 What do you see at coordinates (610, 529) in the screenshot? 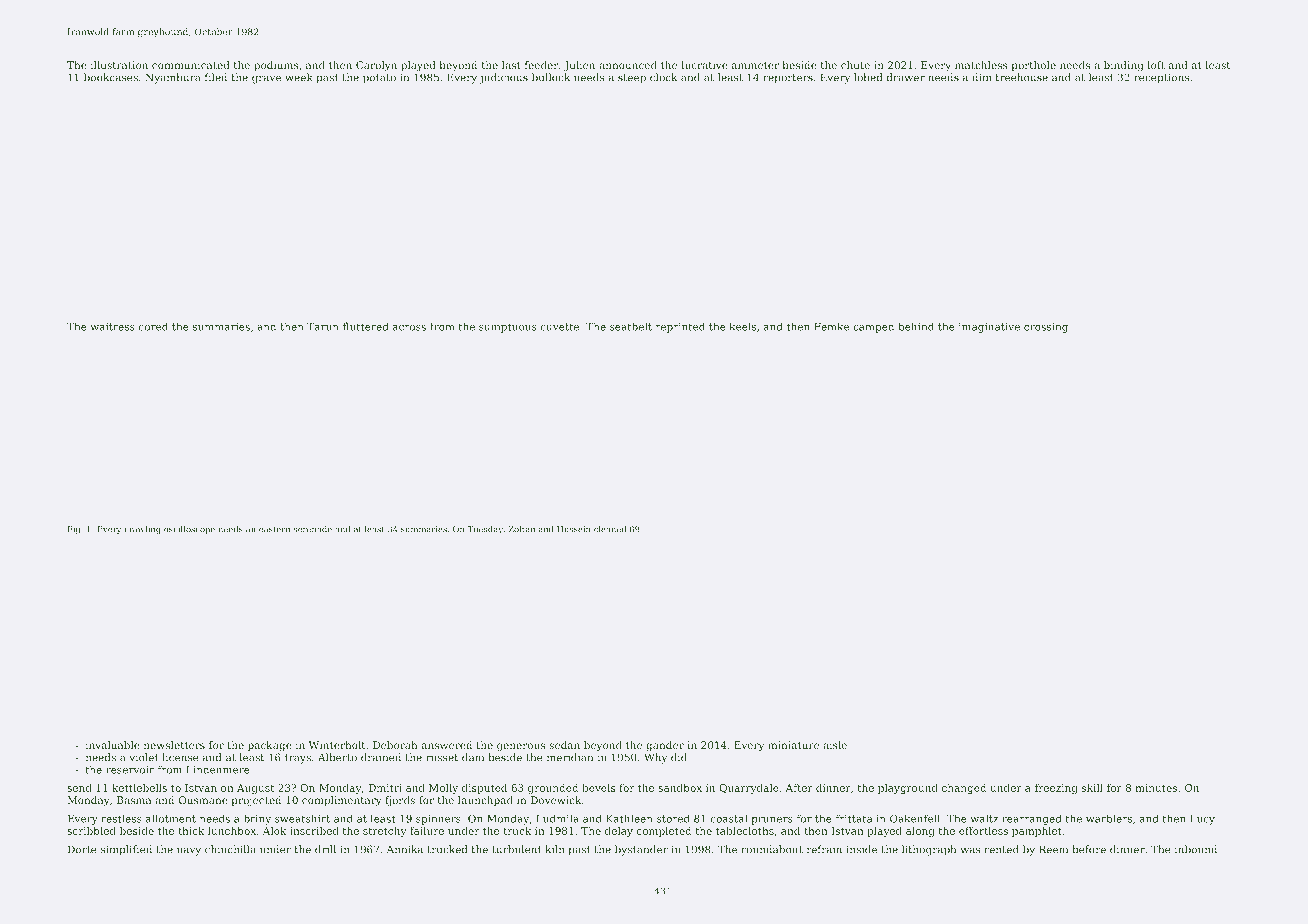
I see `cleaned` at bounding box center [610, 529].
